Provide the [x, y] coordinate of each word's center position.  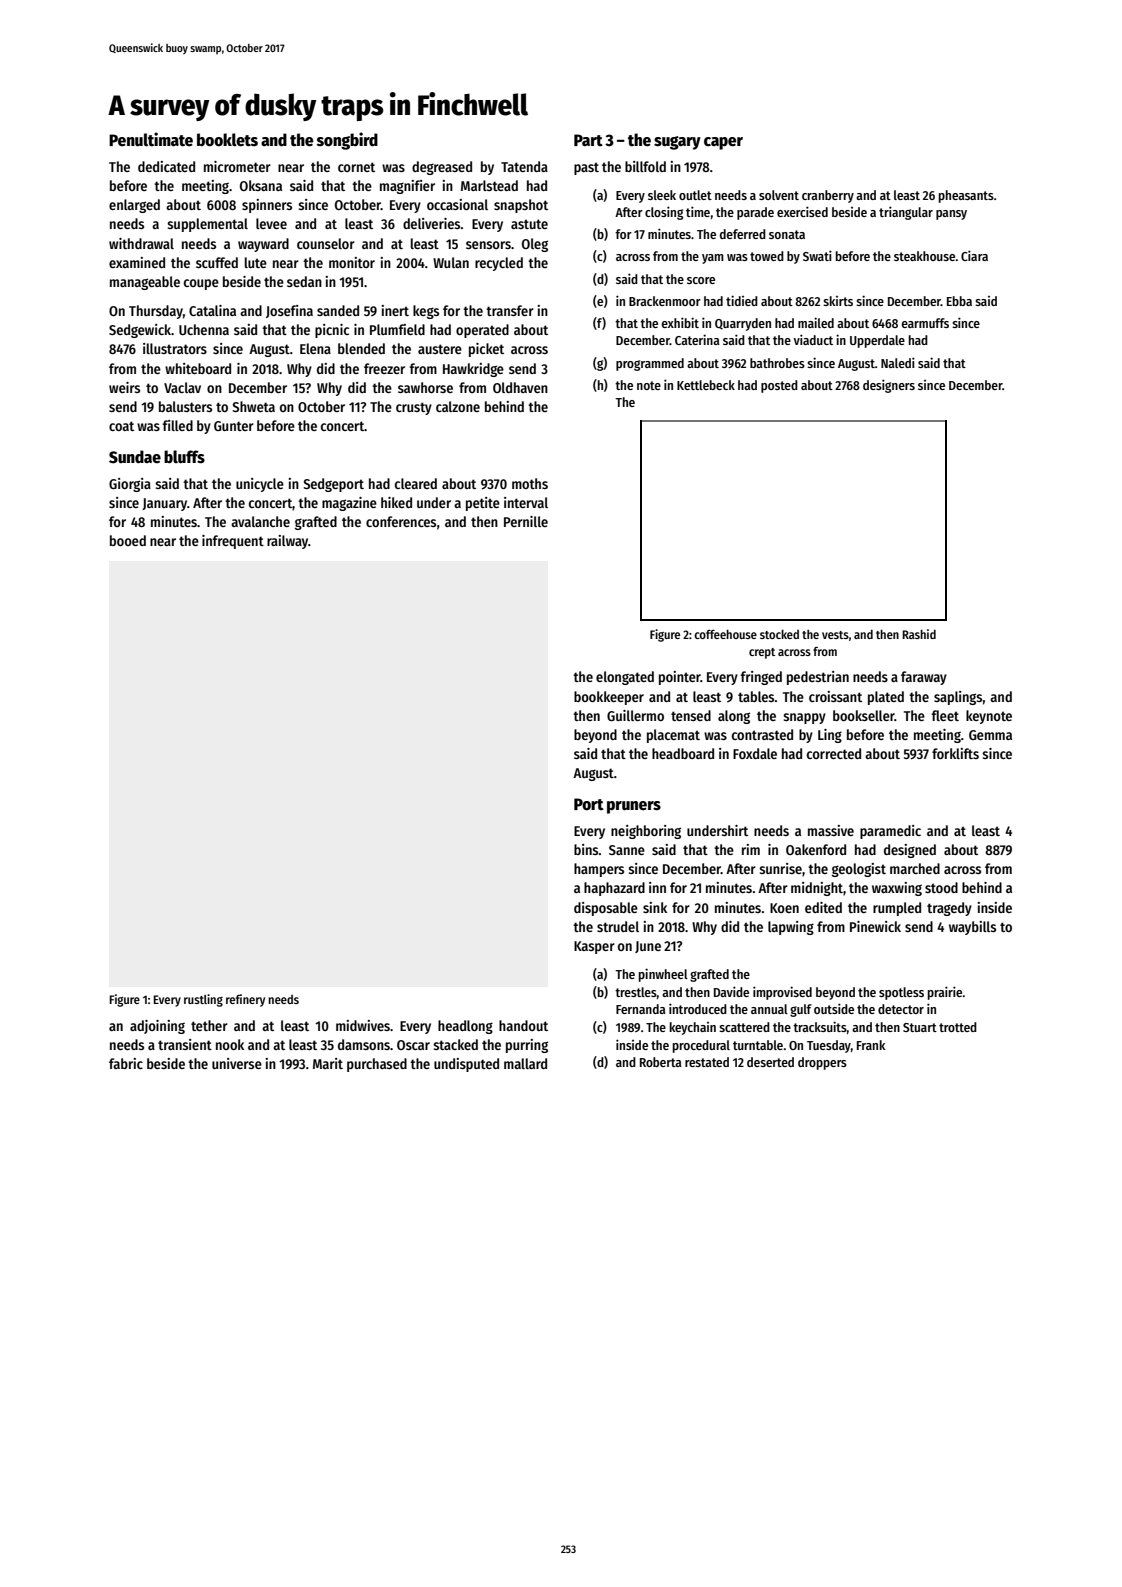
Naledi [898, 362]
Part [588, 140]
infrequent [233, 542]
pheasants [966, 196]
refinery [245, 1000]
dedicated [166, 166]
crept [762, 653]
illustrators [175, 348]
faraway [924, 678]
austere [440, 349]
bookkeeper [609, 698]
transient [185, 1044]
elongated [625, 678]
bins [586, 849]
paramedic [890, 832]
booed [128, 540]
